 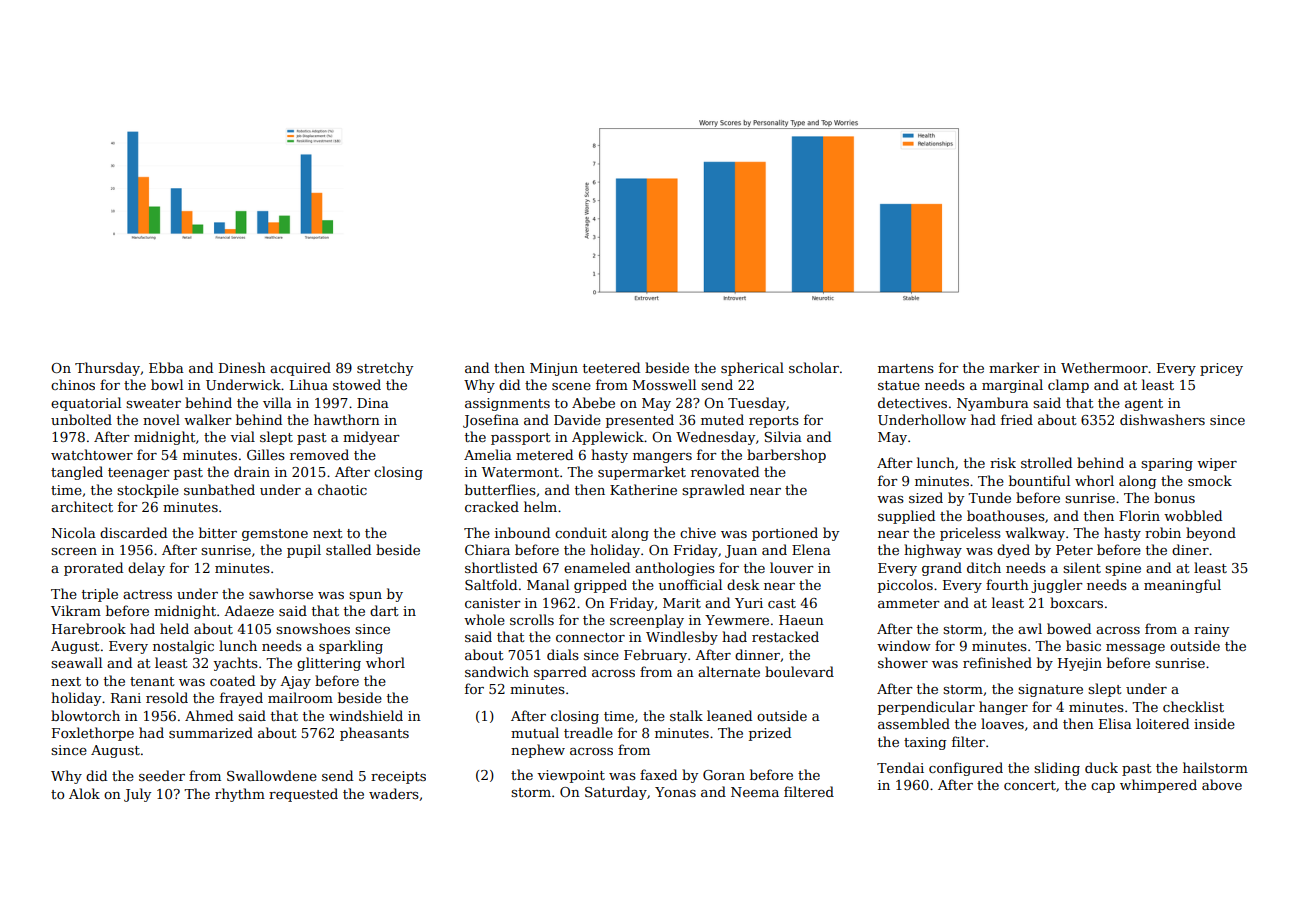 What do you see at coordinates (1013, 551) in the screenshot?
I see `dyed` at bounding box center [1013, 551].
